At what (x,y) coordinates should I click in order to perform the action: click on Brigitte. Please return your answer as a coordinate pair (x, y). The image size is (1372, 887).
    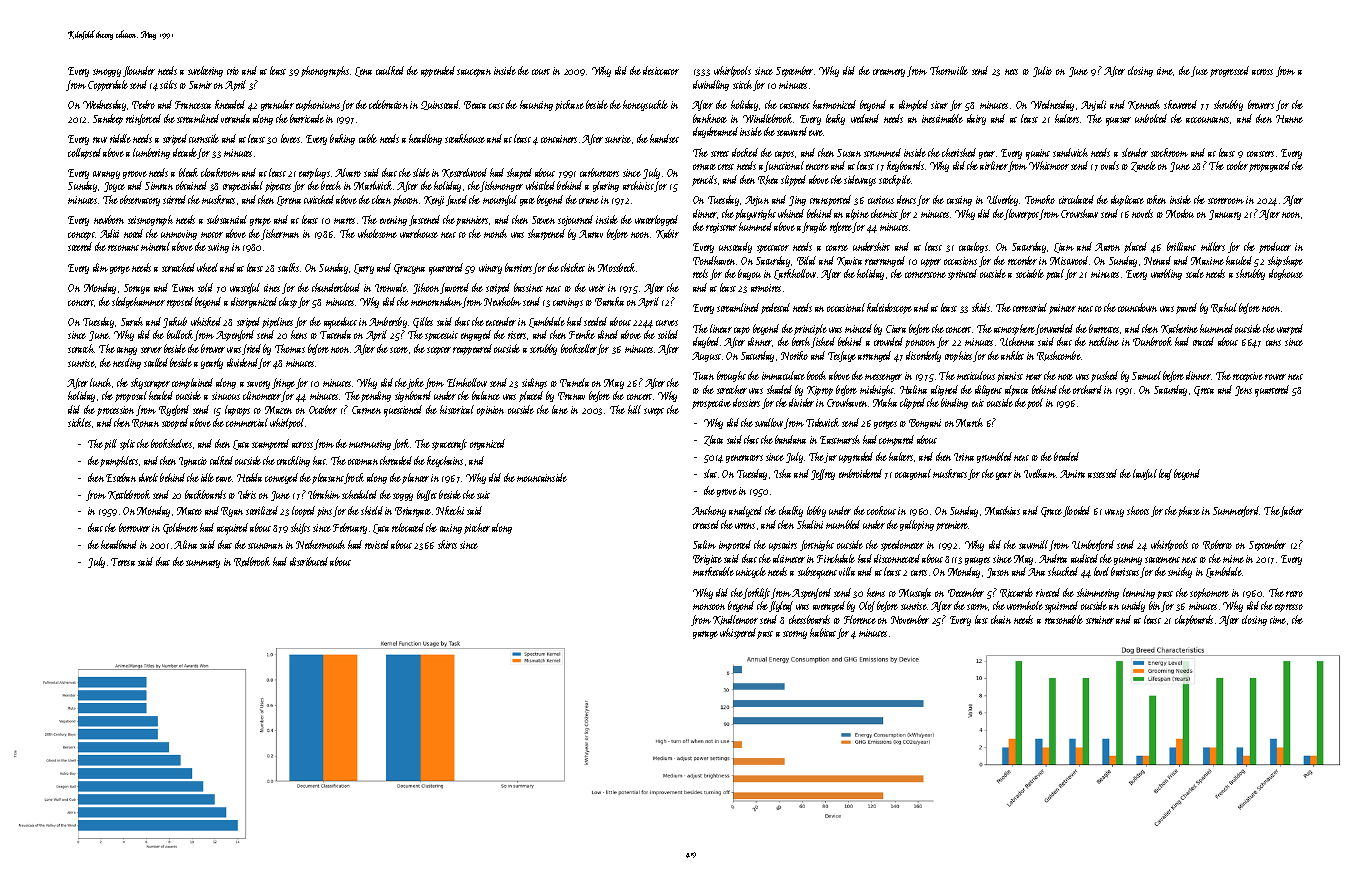
    Looking at the image, I should click on (707, 560).
